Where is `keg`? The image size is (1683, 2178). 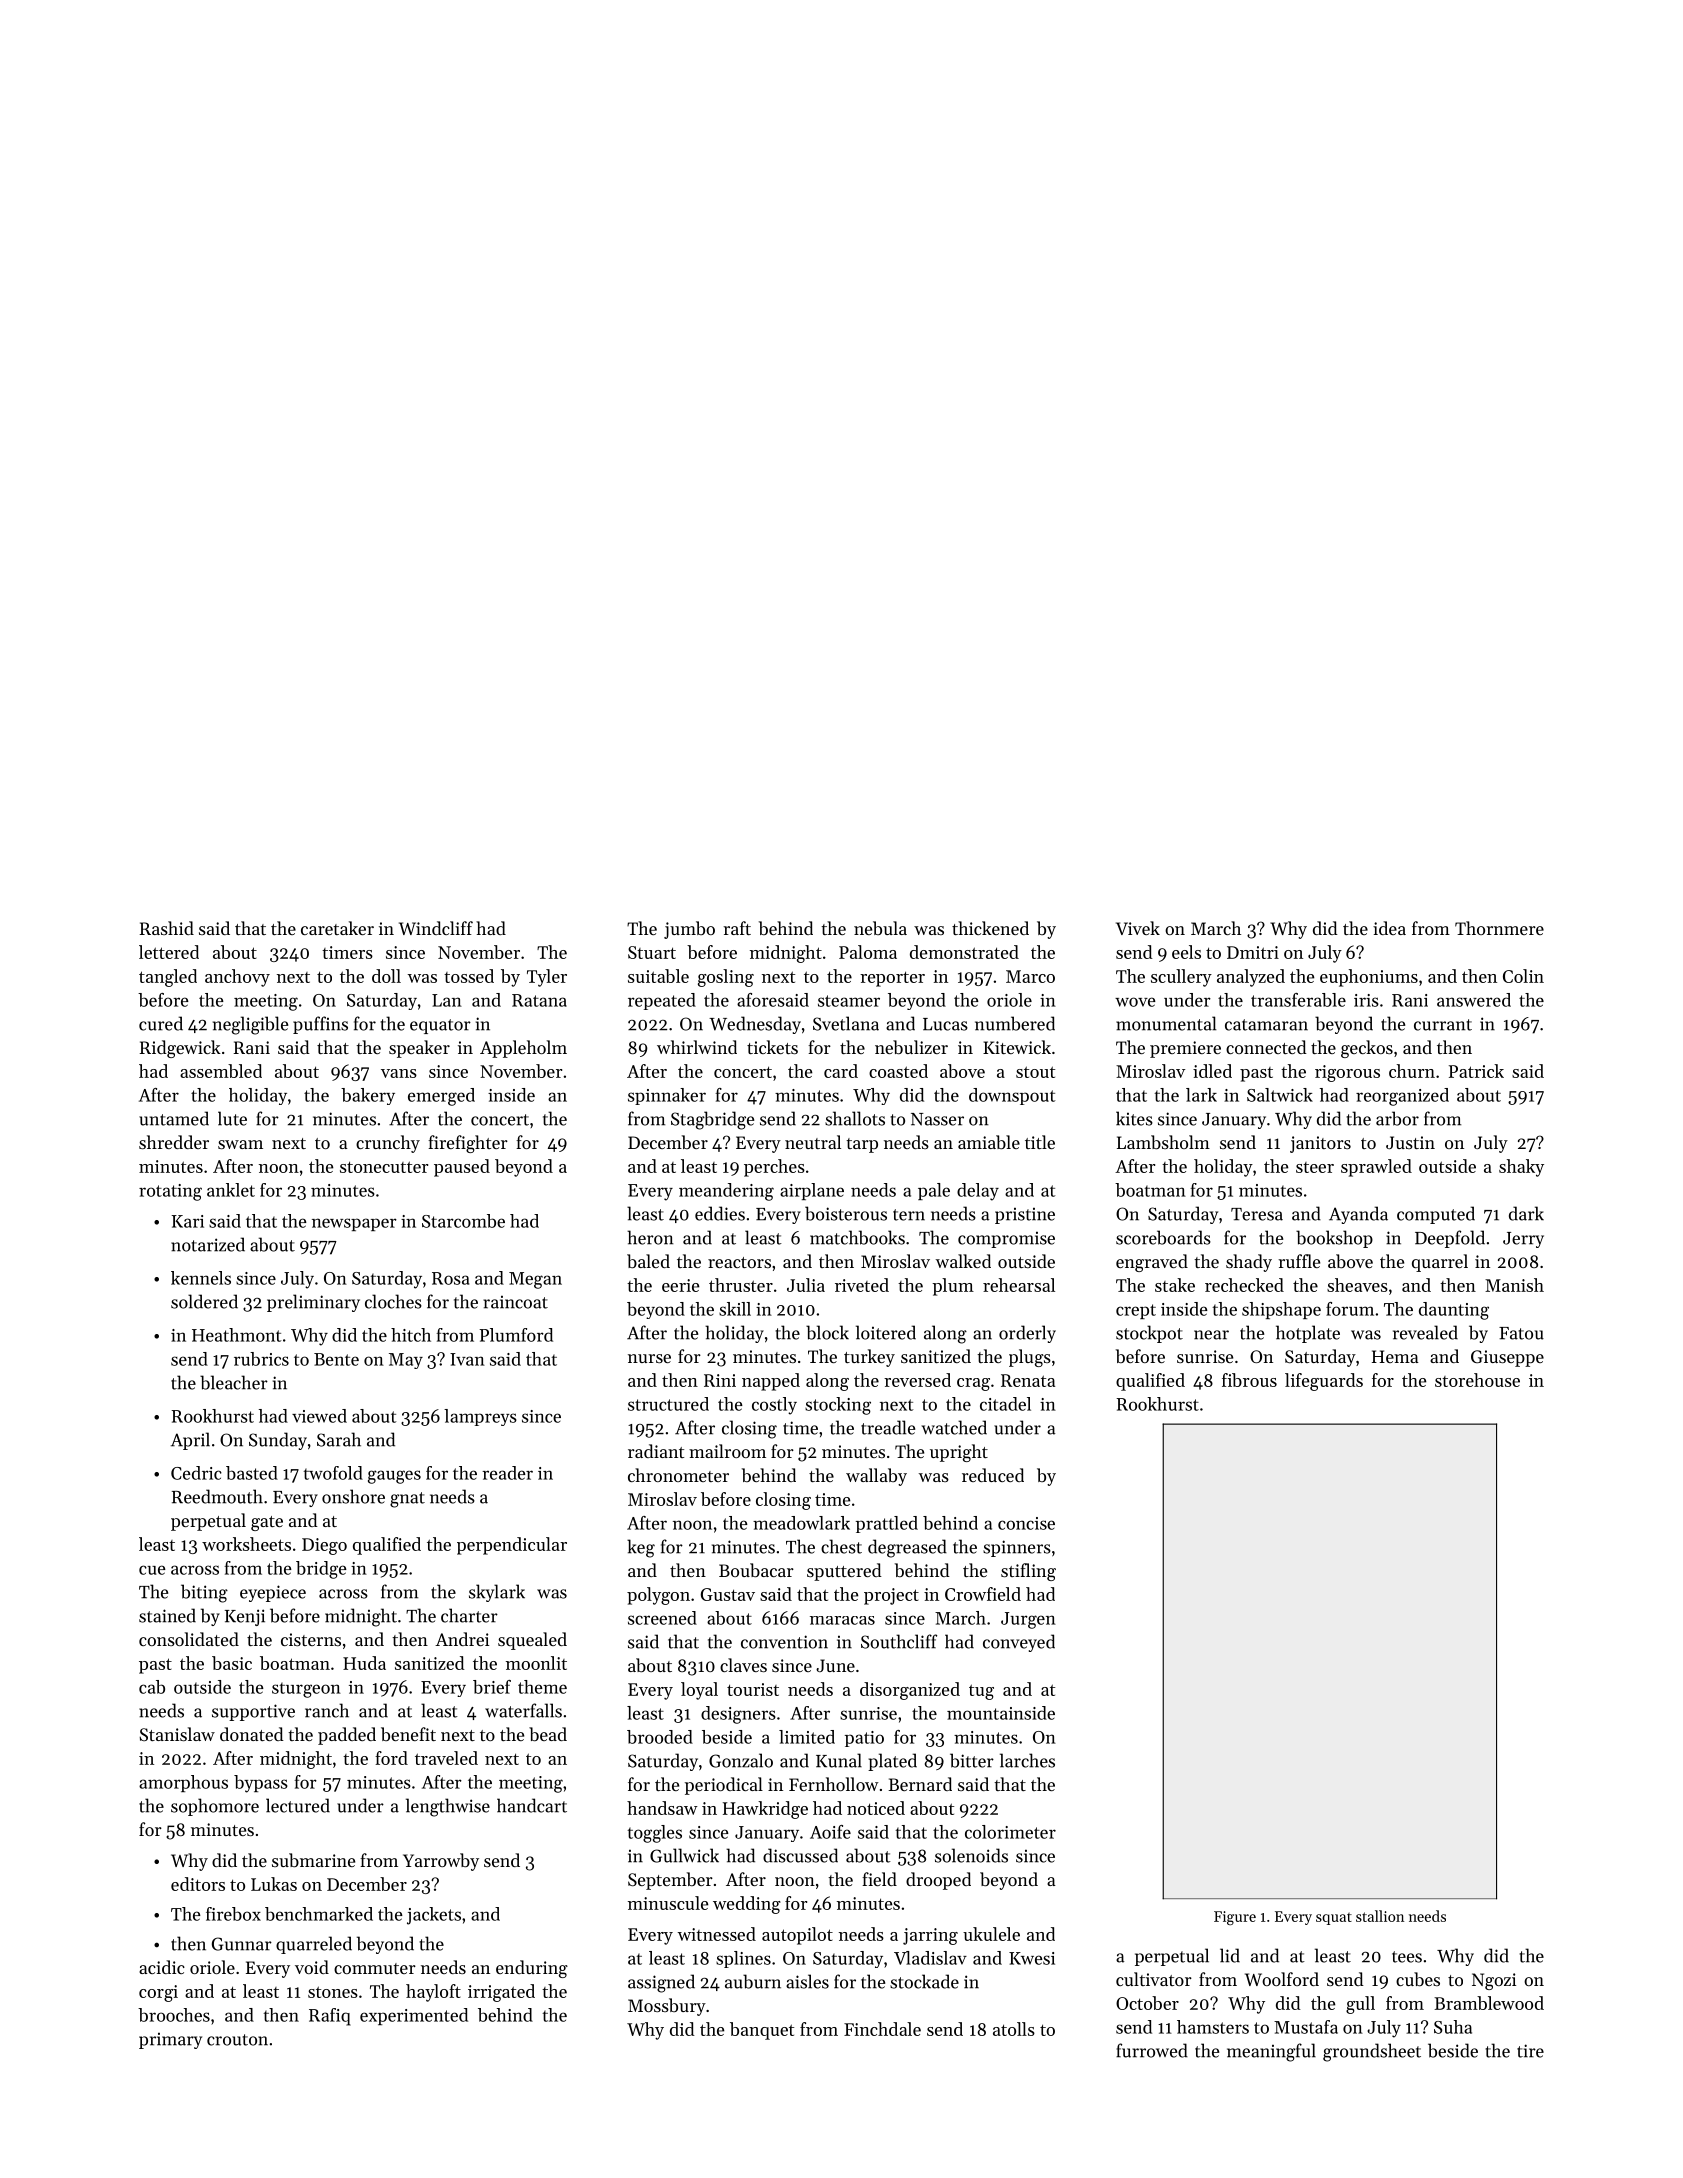
keg is located at coordinates (641, 1548).
